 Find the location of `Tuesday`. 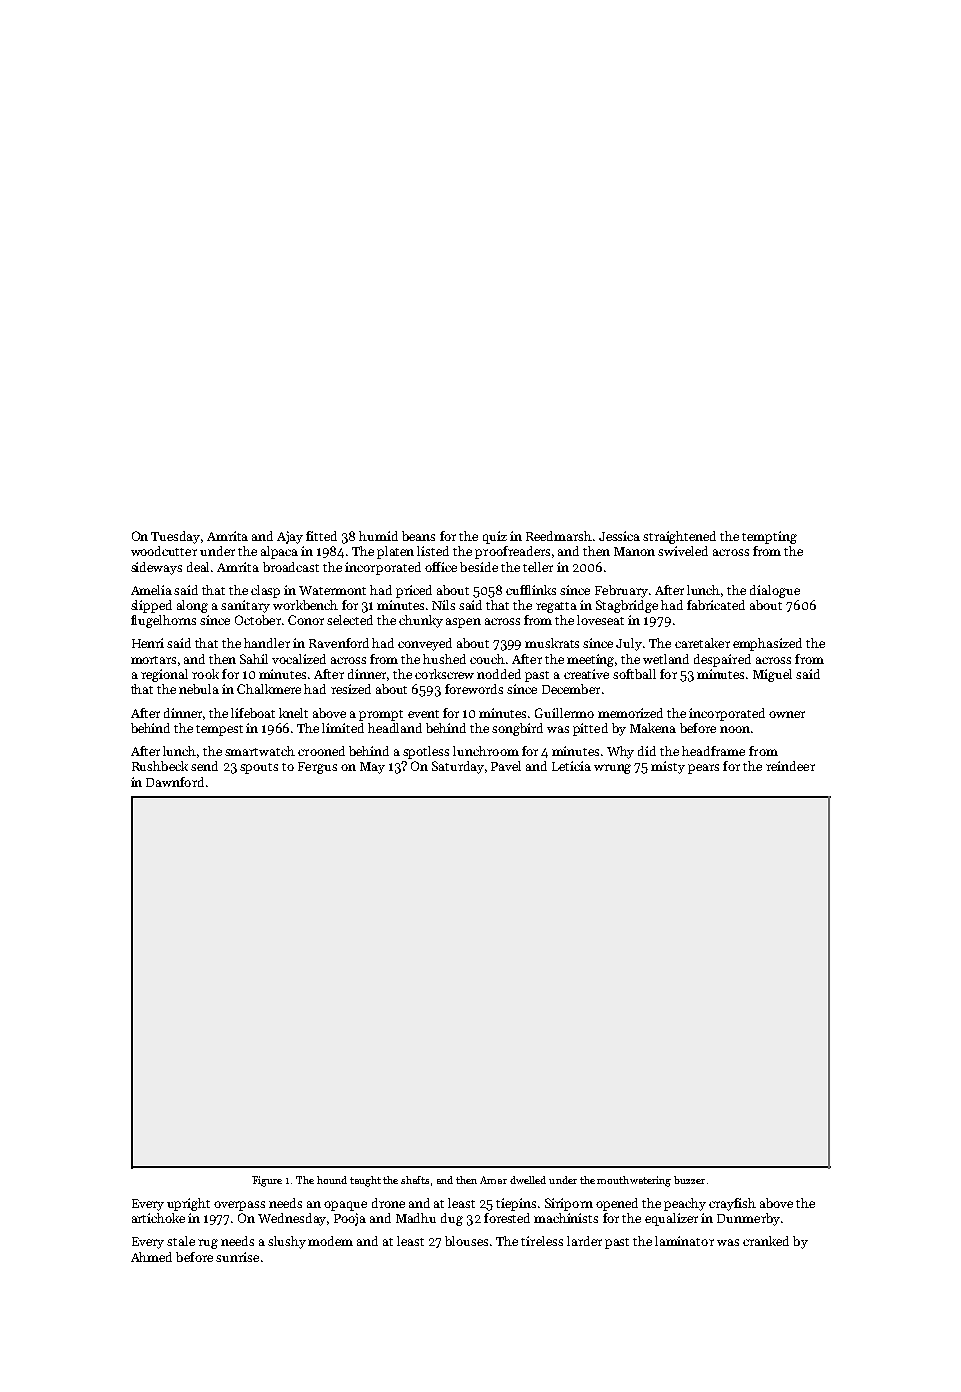

Tuesday is located at coordinates (175, 537).
